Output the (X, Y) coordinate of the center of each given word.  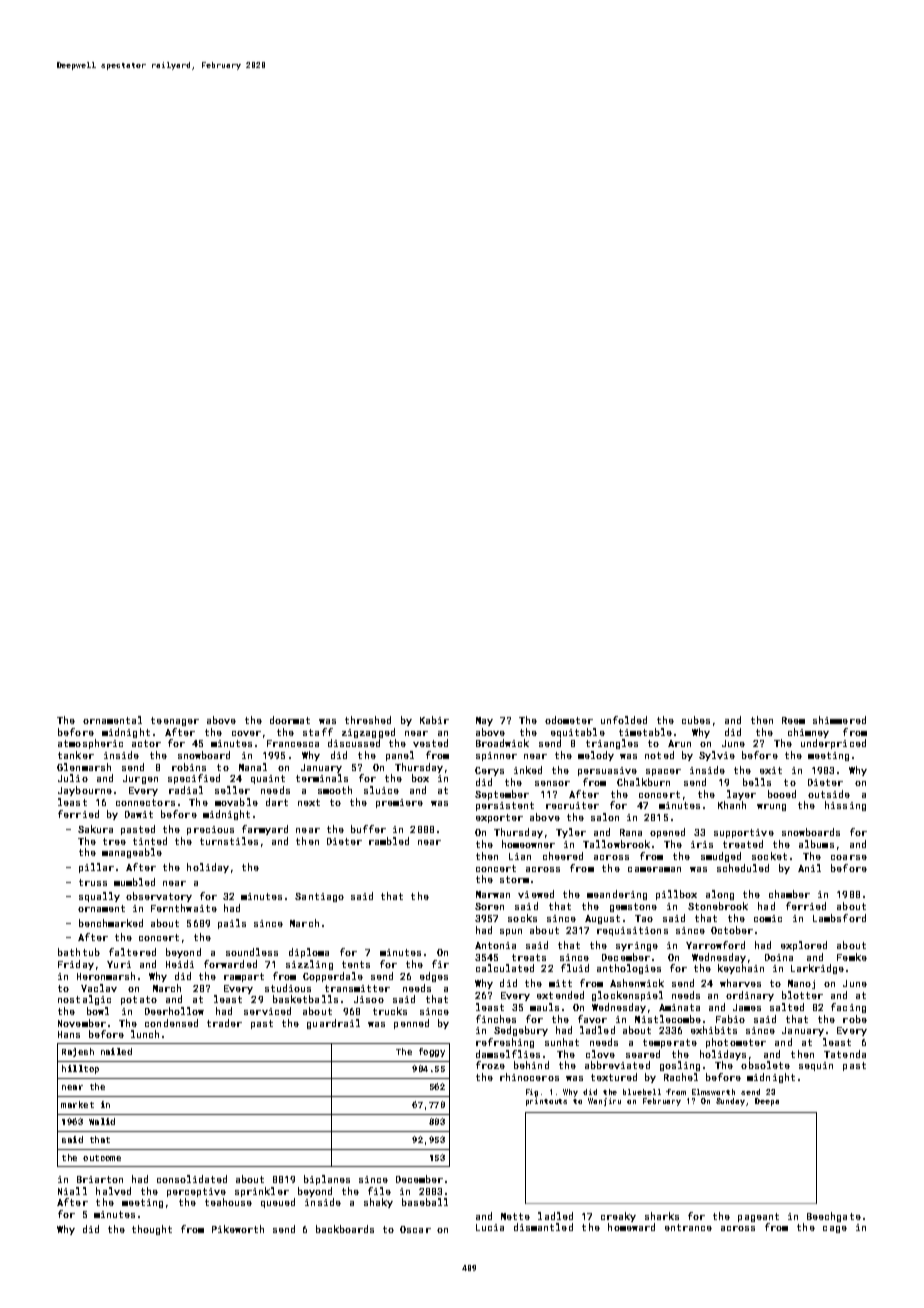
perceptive (196, 1192)
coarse (849, 857)
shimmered (839, 720)
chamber (789, 894)
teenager (175, 721)
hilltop (80, 1069)
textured (614, 1077)
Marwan (493, 894)
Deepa (767, 1102)
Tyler (571, 833)
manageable (132, 853)
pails (232, 924)
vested (430, 743)
